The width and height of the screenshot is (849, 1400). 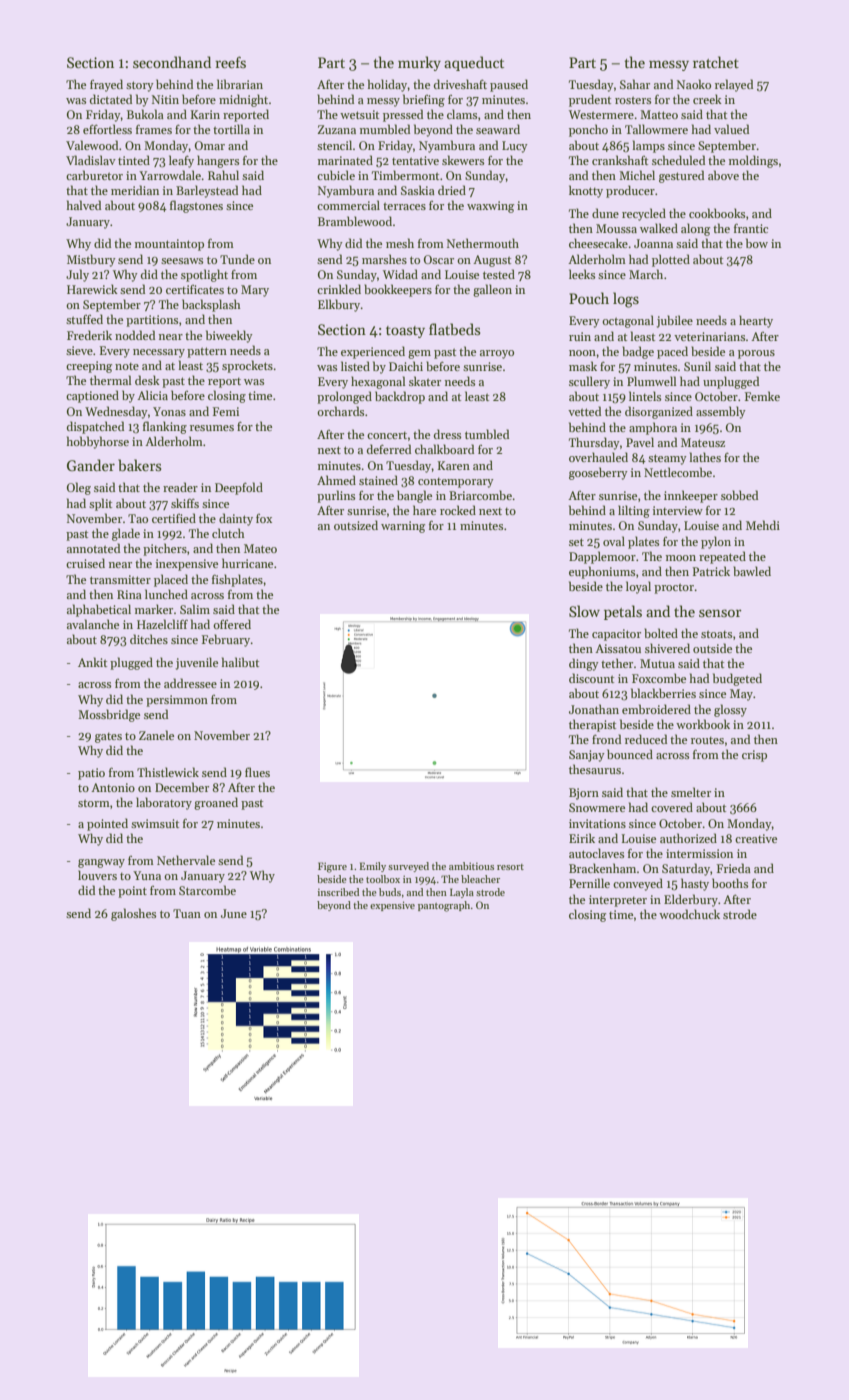 I want to click on Yarrowdale, so click(x=170, y=175).
